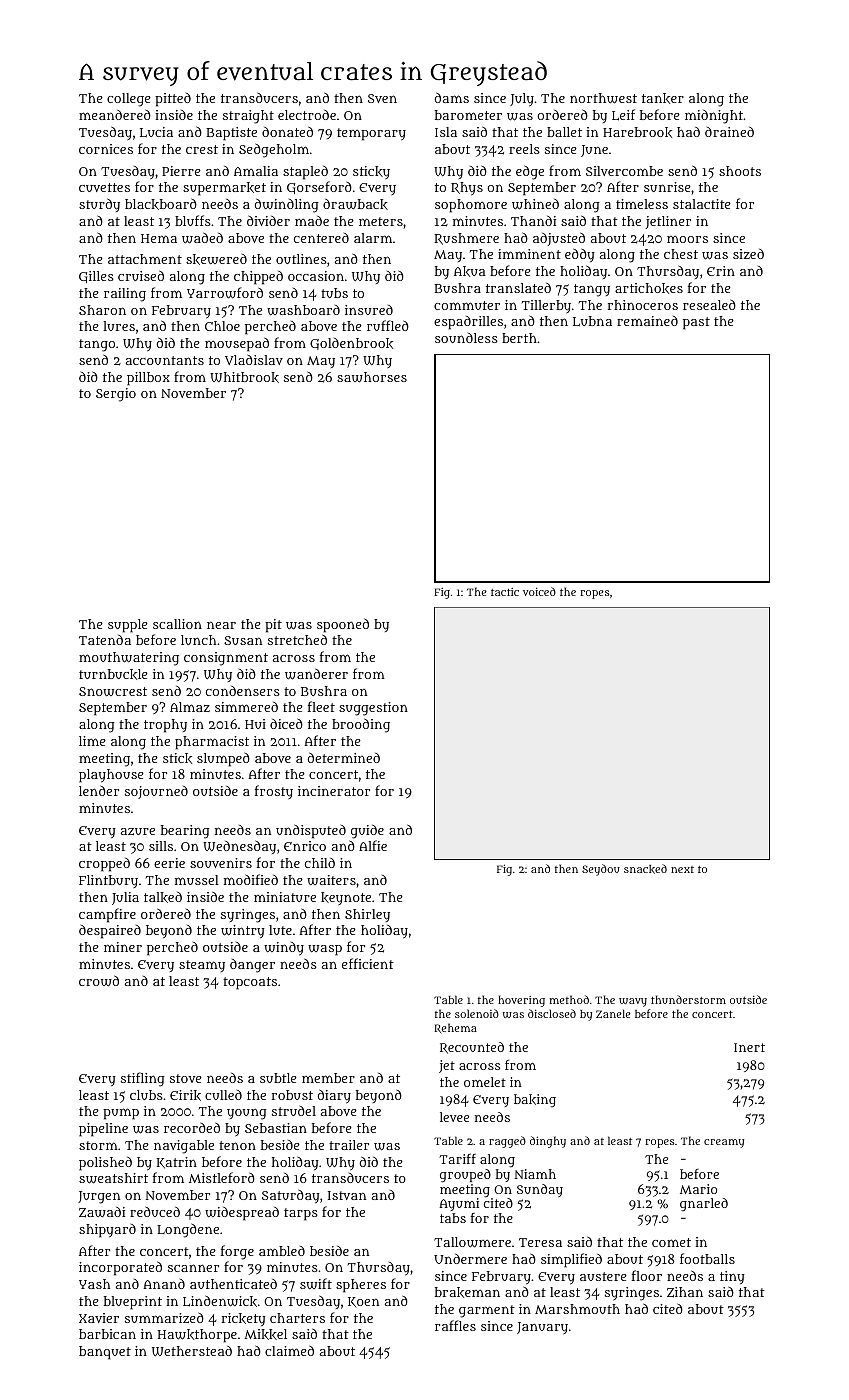  Describe the element at coordinates (696, 323) in the image. I see `past` at that location.
